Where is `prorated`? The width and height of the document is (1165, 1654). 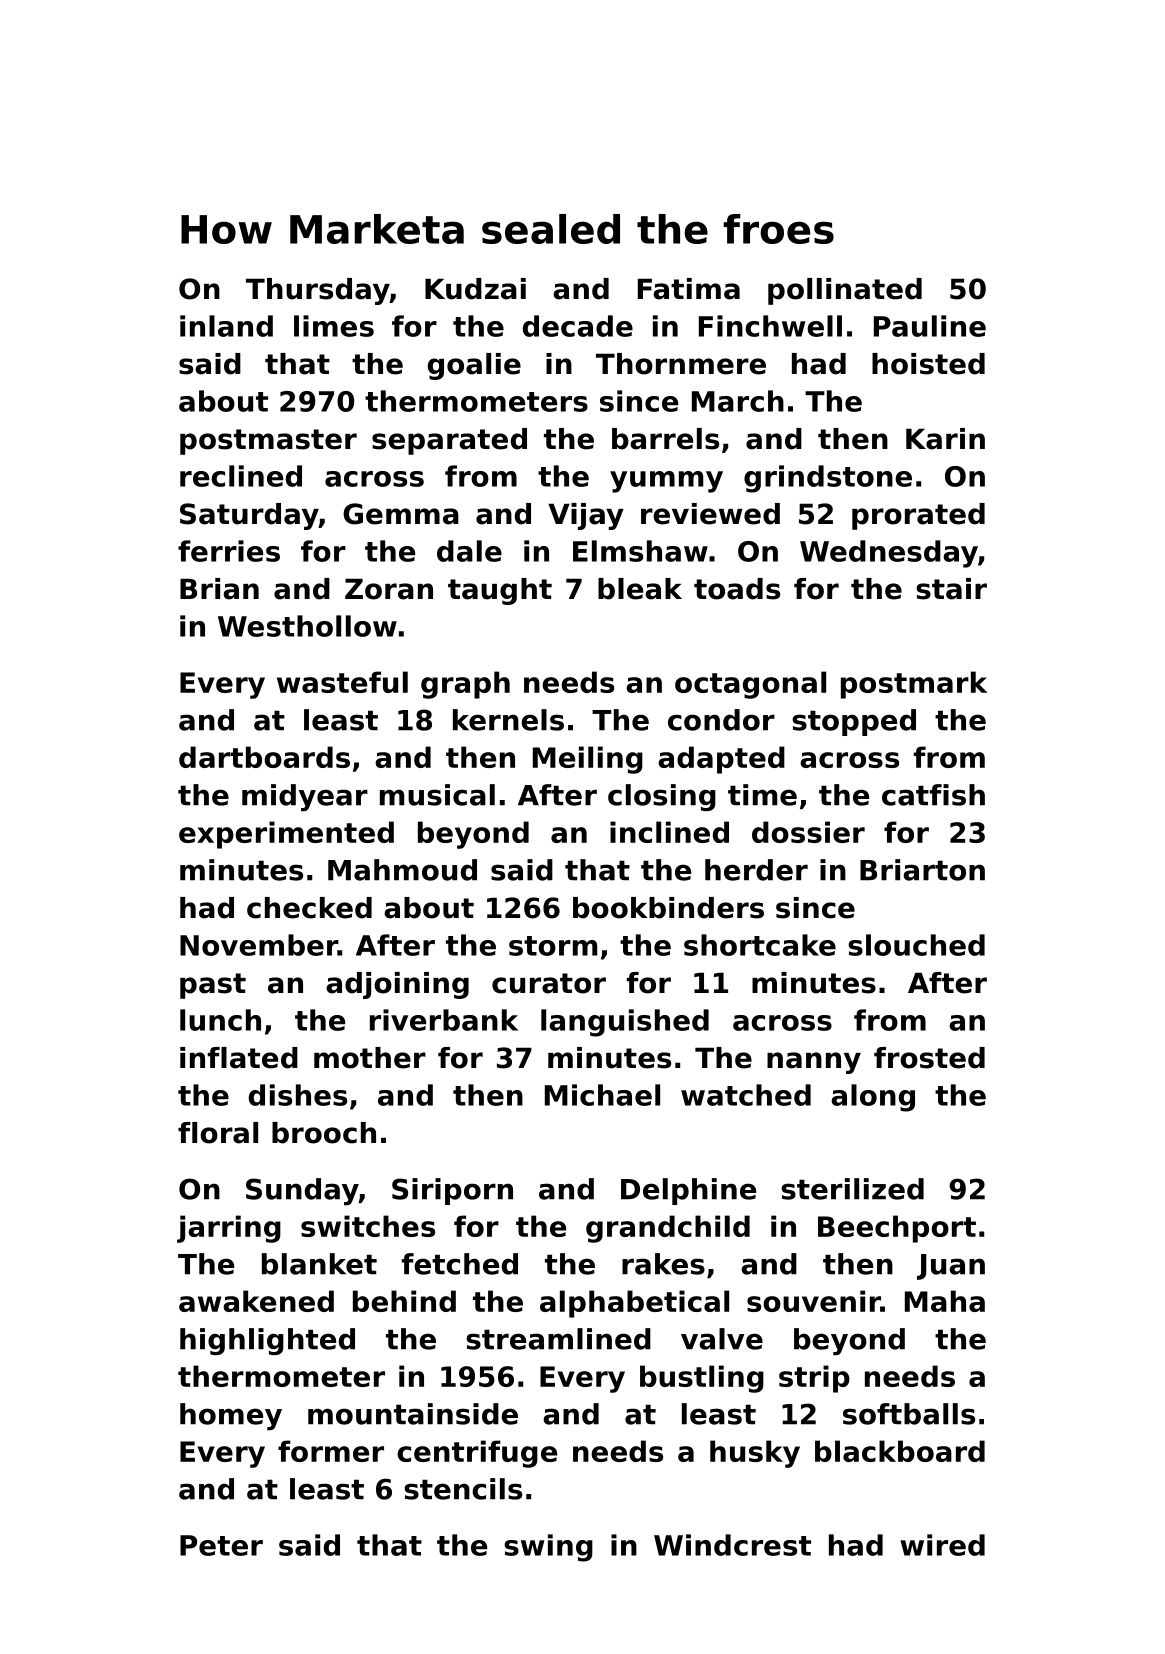 prorated is located at coordinates (918, 516).
